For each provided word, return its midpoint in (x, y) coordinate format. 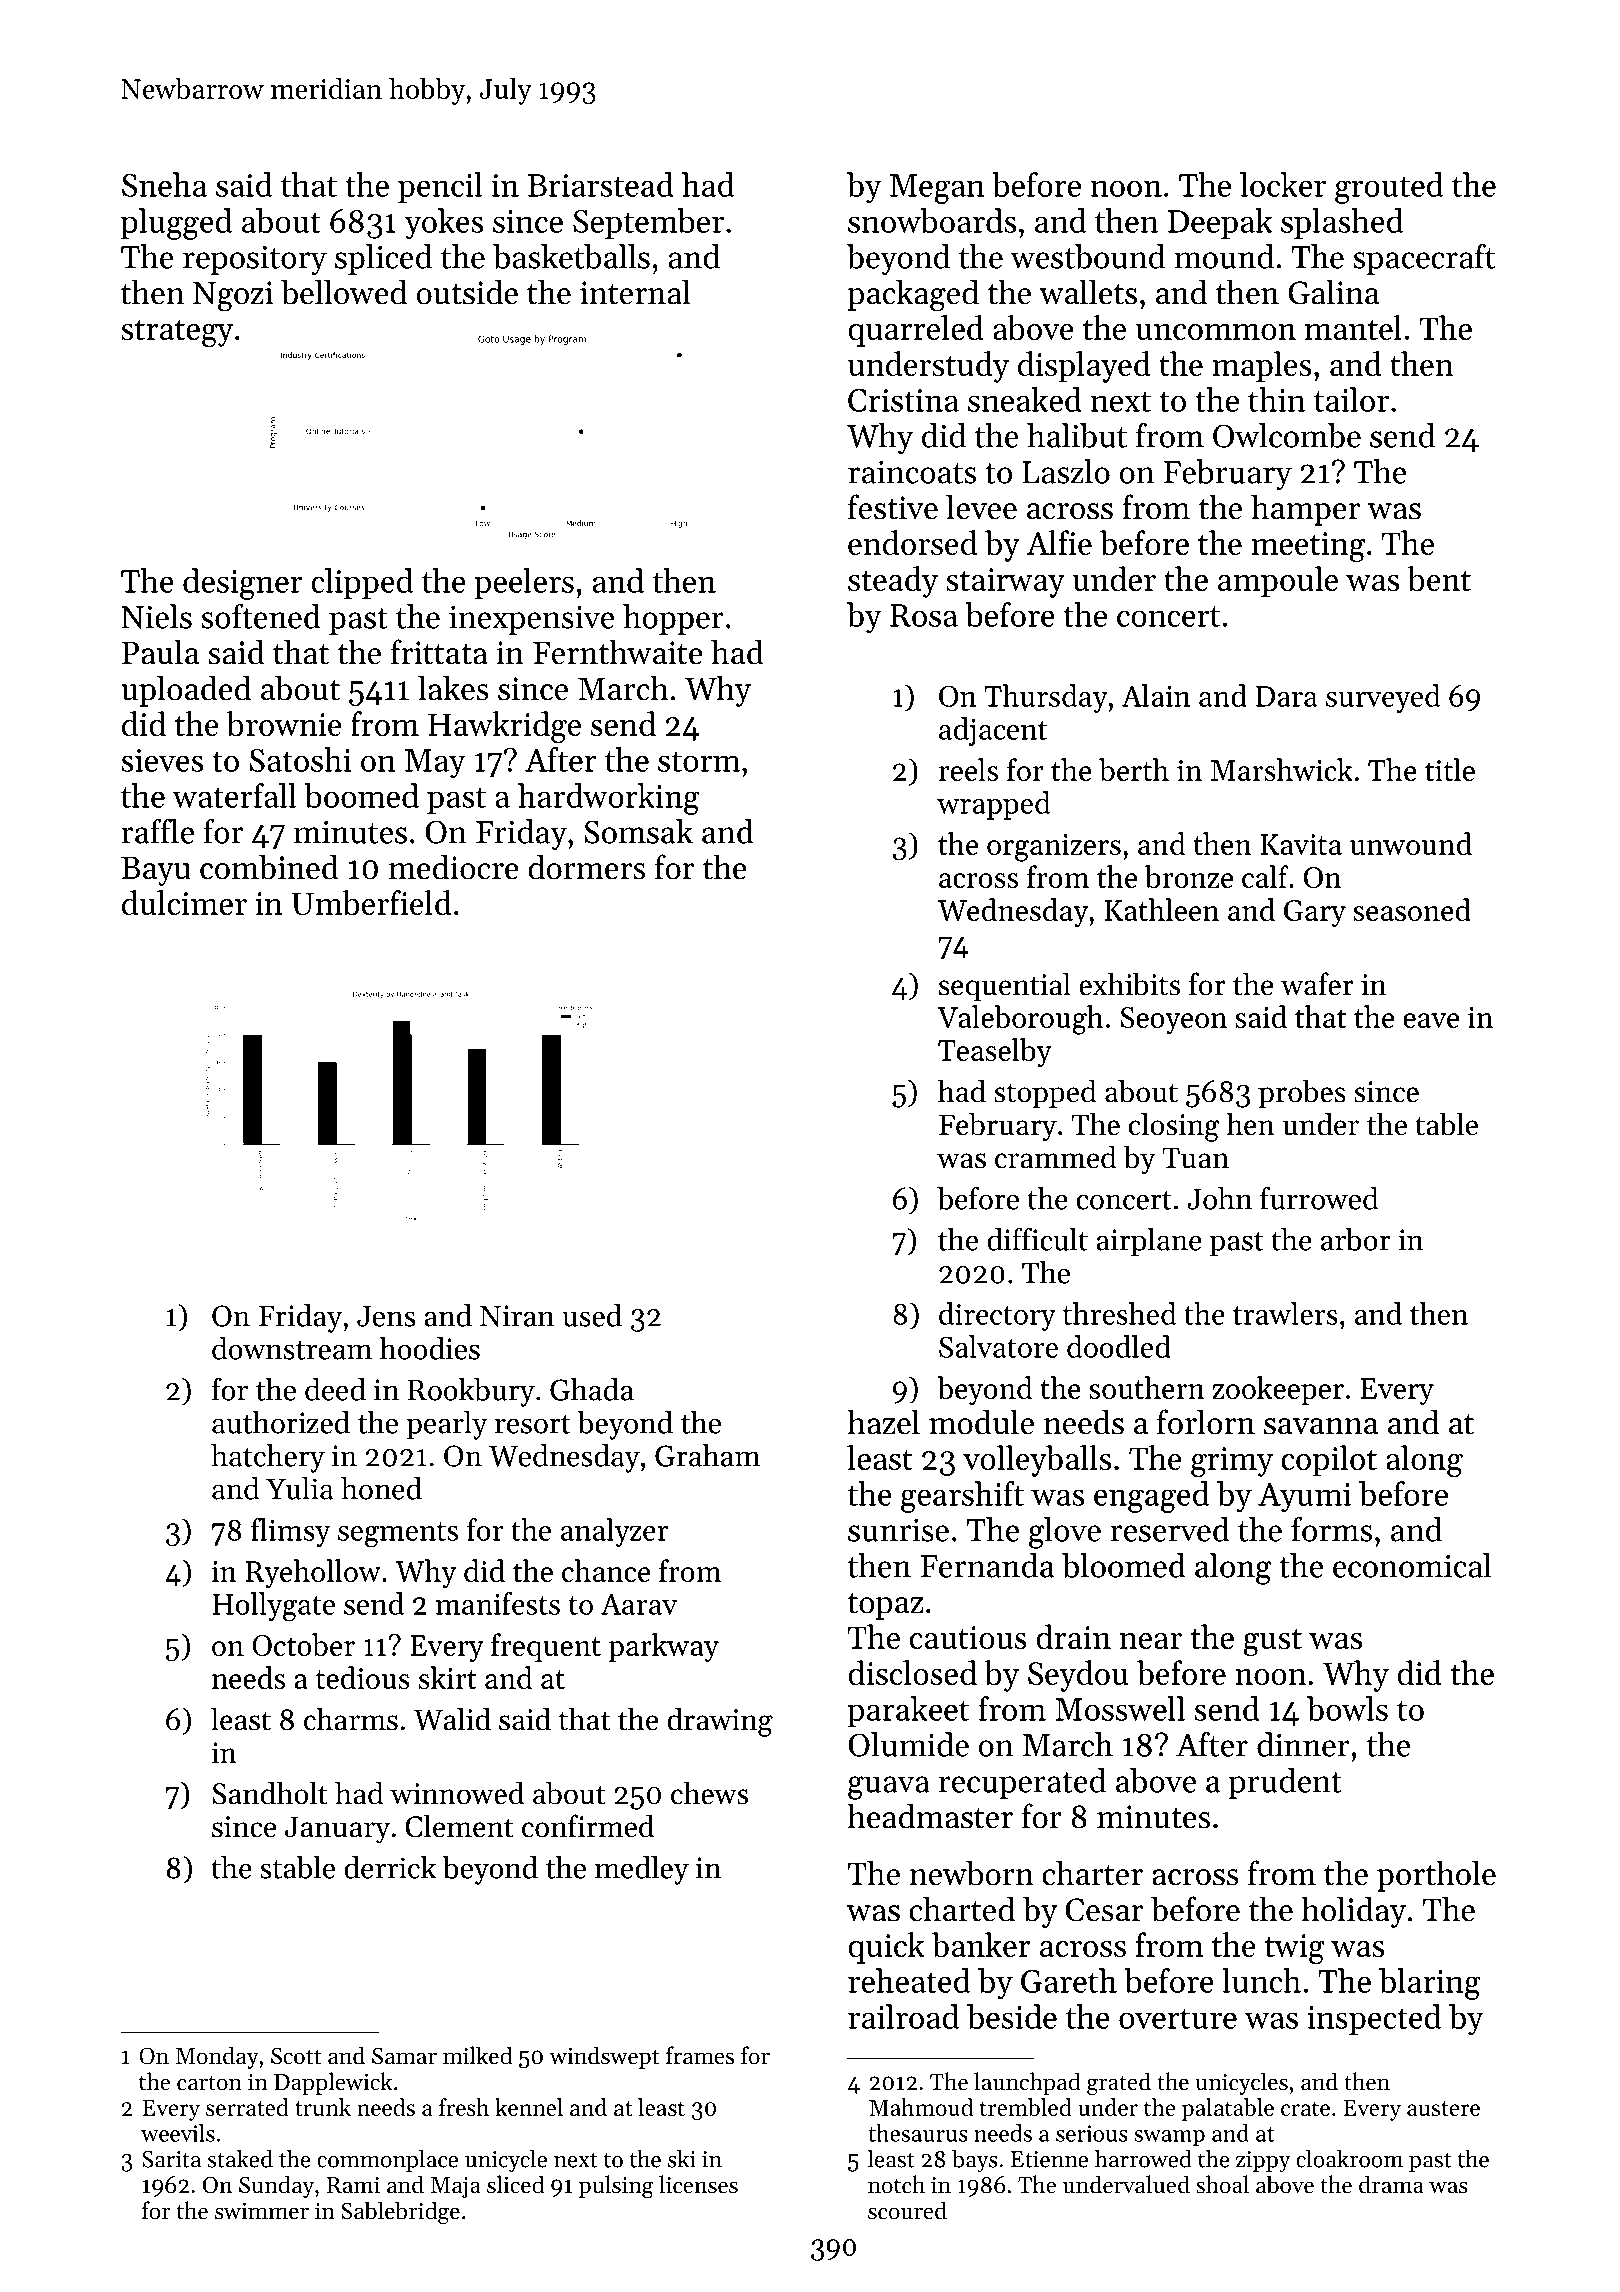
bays (975, 2161)
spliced (383, 259)
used (592, 1315)
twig (1294, 1949)
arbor (1356, 1239)
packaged (913, 295)
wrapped (993, 805)
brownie (284, 723)
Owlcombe (1287, 435)
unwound (1411, 843)
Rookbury (471, 1392)
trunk (323, 2107)
